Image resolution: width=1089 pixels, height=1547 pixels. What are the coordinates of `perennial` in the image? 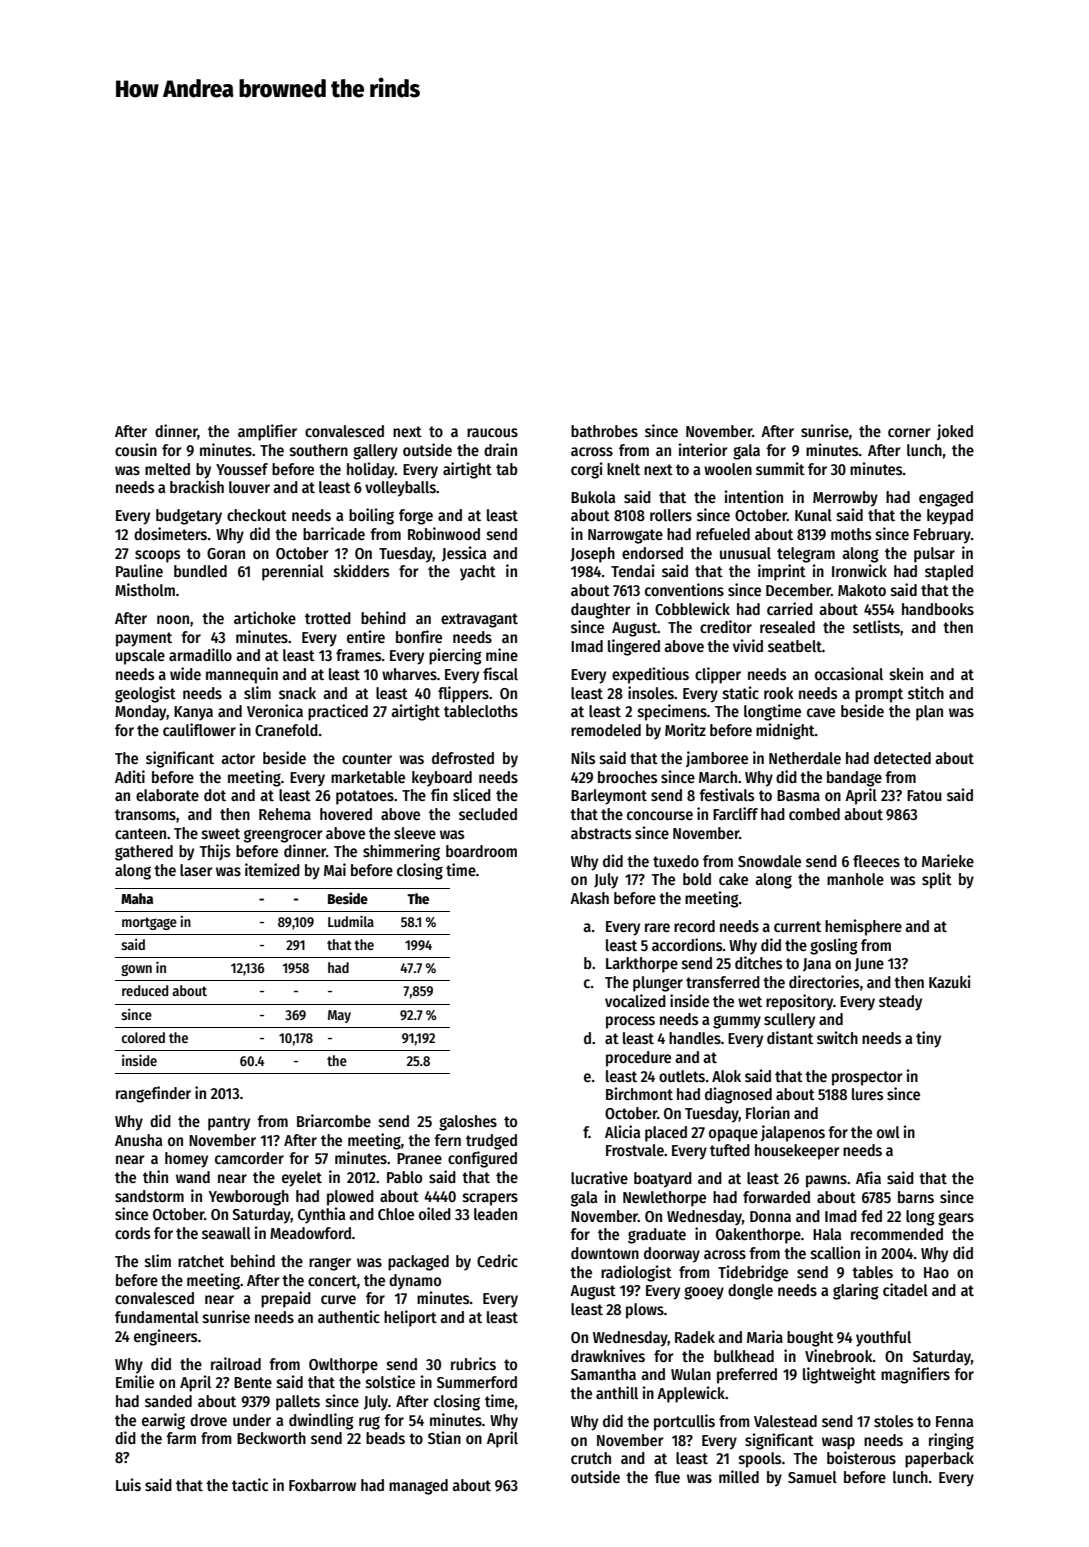 It's located at (293, 572).
